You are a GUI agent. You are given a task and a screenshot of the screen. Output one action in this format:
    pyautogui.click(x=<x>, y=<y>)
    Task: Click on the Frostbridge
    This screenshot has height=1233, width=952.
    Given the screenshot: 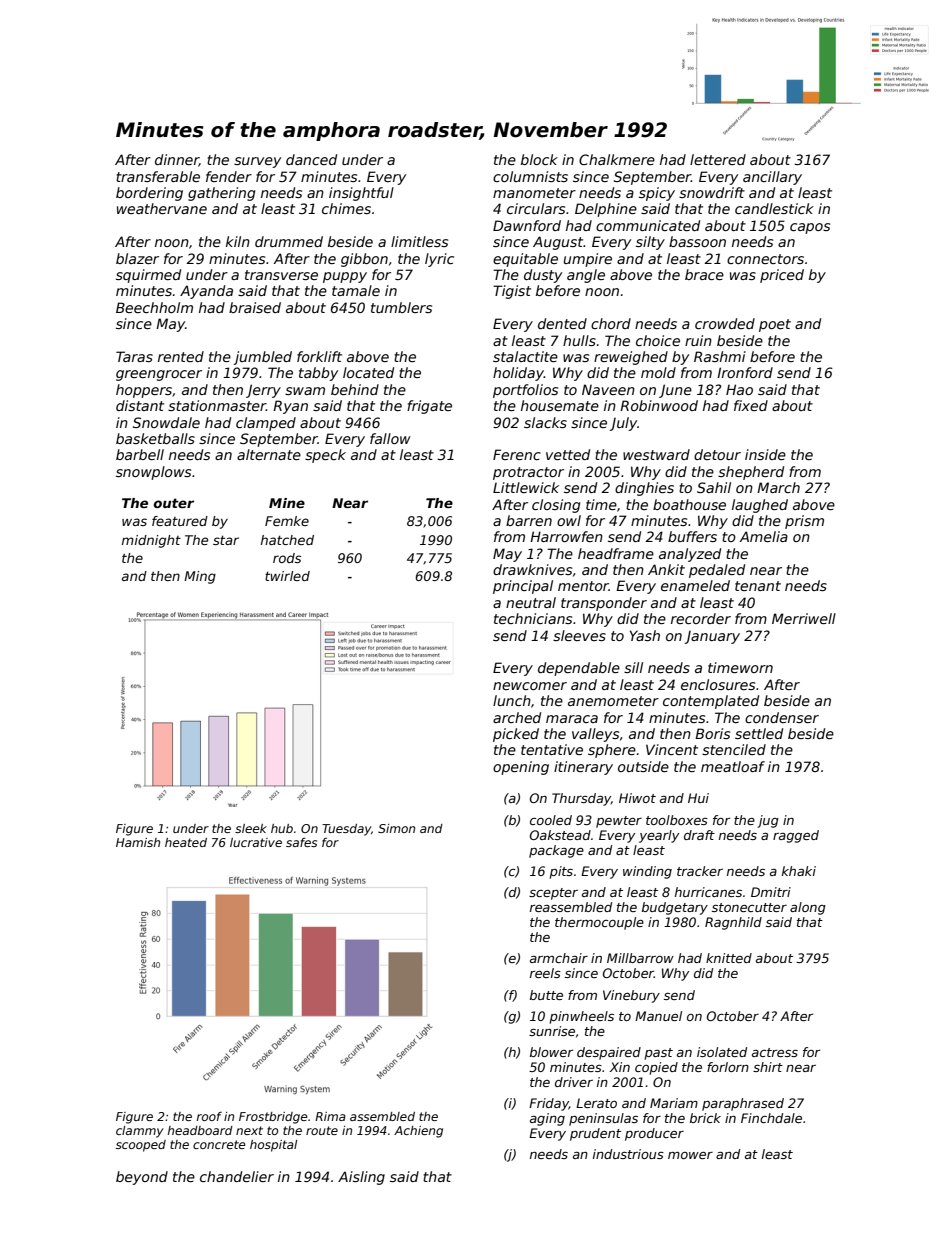 What is the action you would take?
    pyautogui.click(x=273, y=1118)
